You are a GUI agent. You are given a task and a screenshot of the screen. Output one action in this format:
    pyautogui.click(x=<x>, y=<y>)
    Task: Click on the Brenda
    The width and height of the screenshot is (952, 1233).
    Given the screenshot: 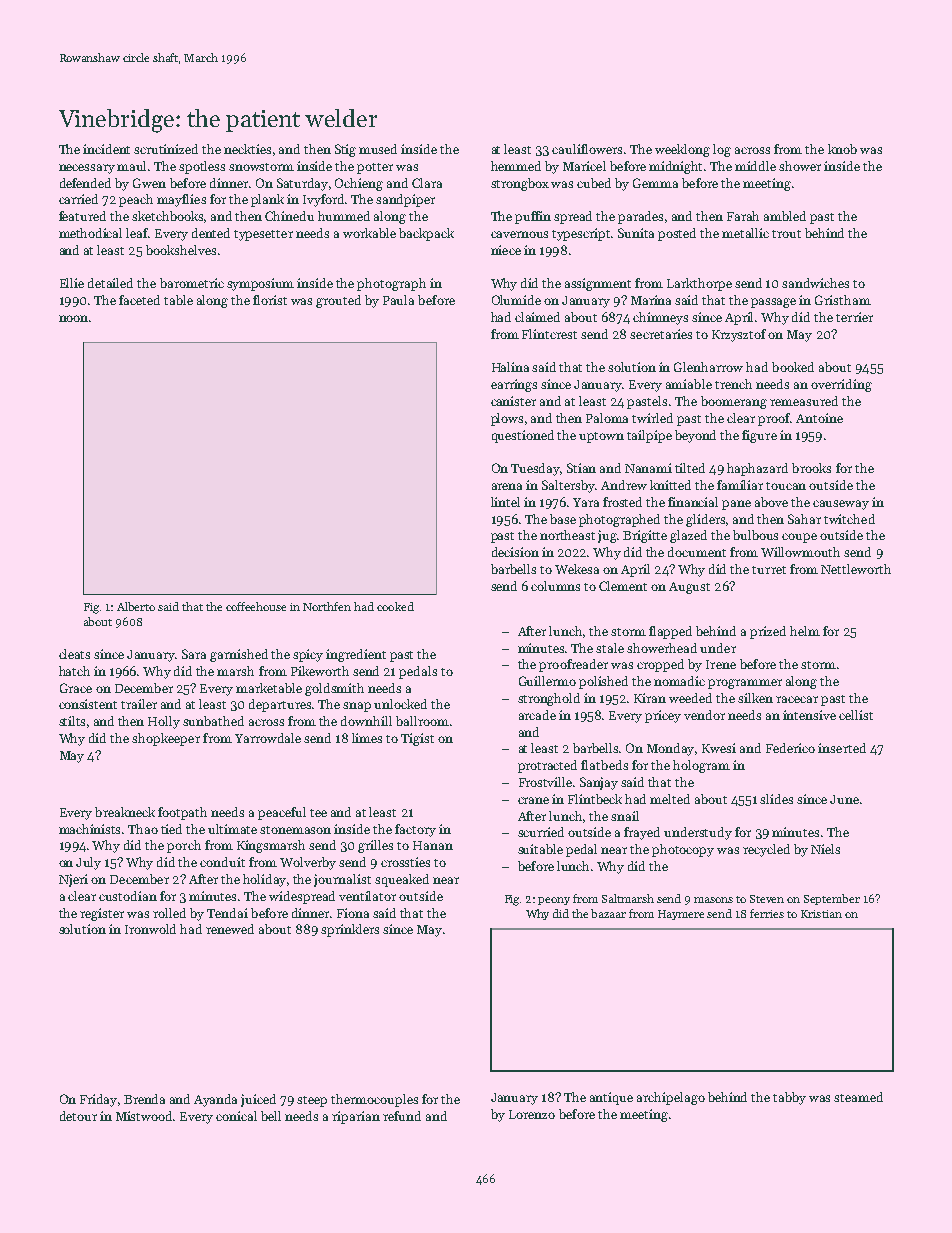 What is the action you would take?
    pyautogui.click(x=144, y=1099)
